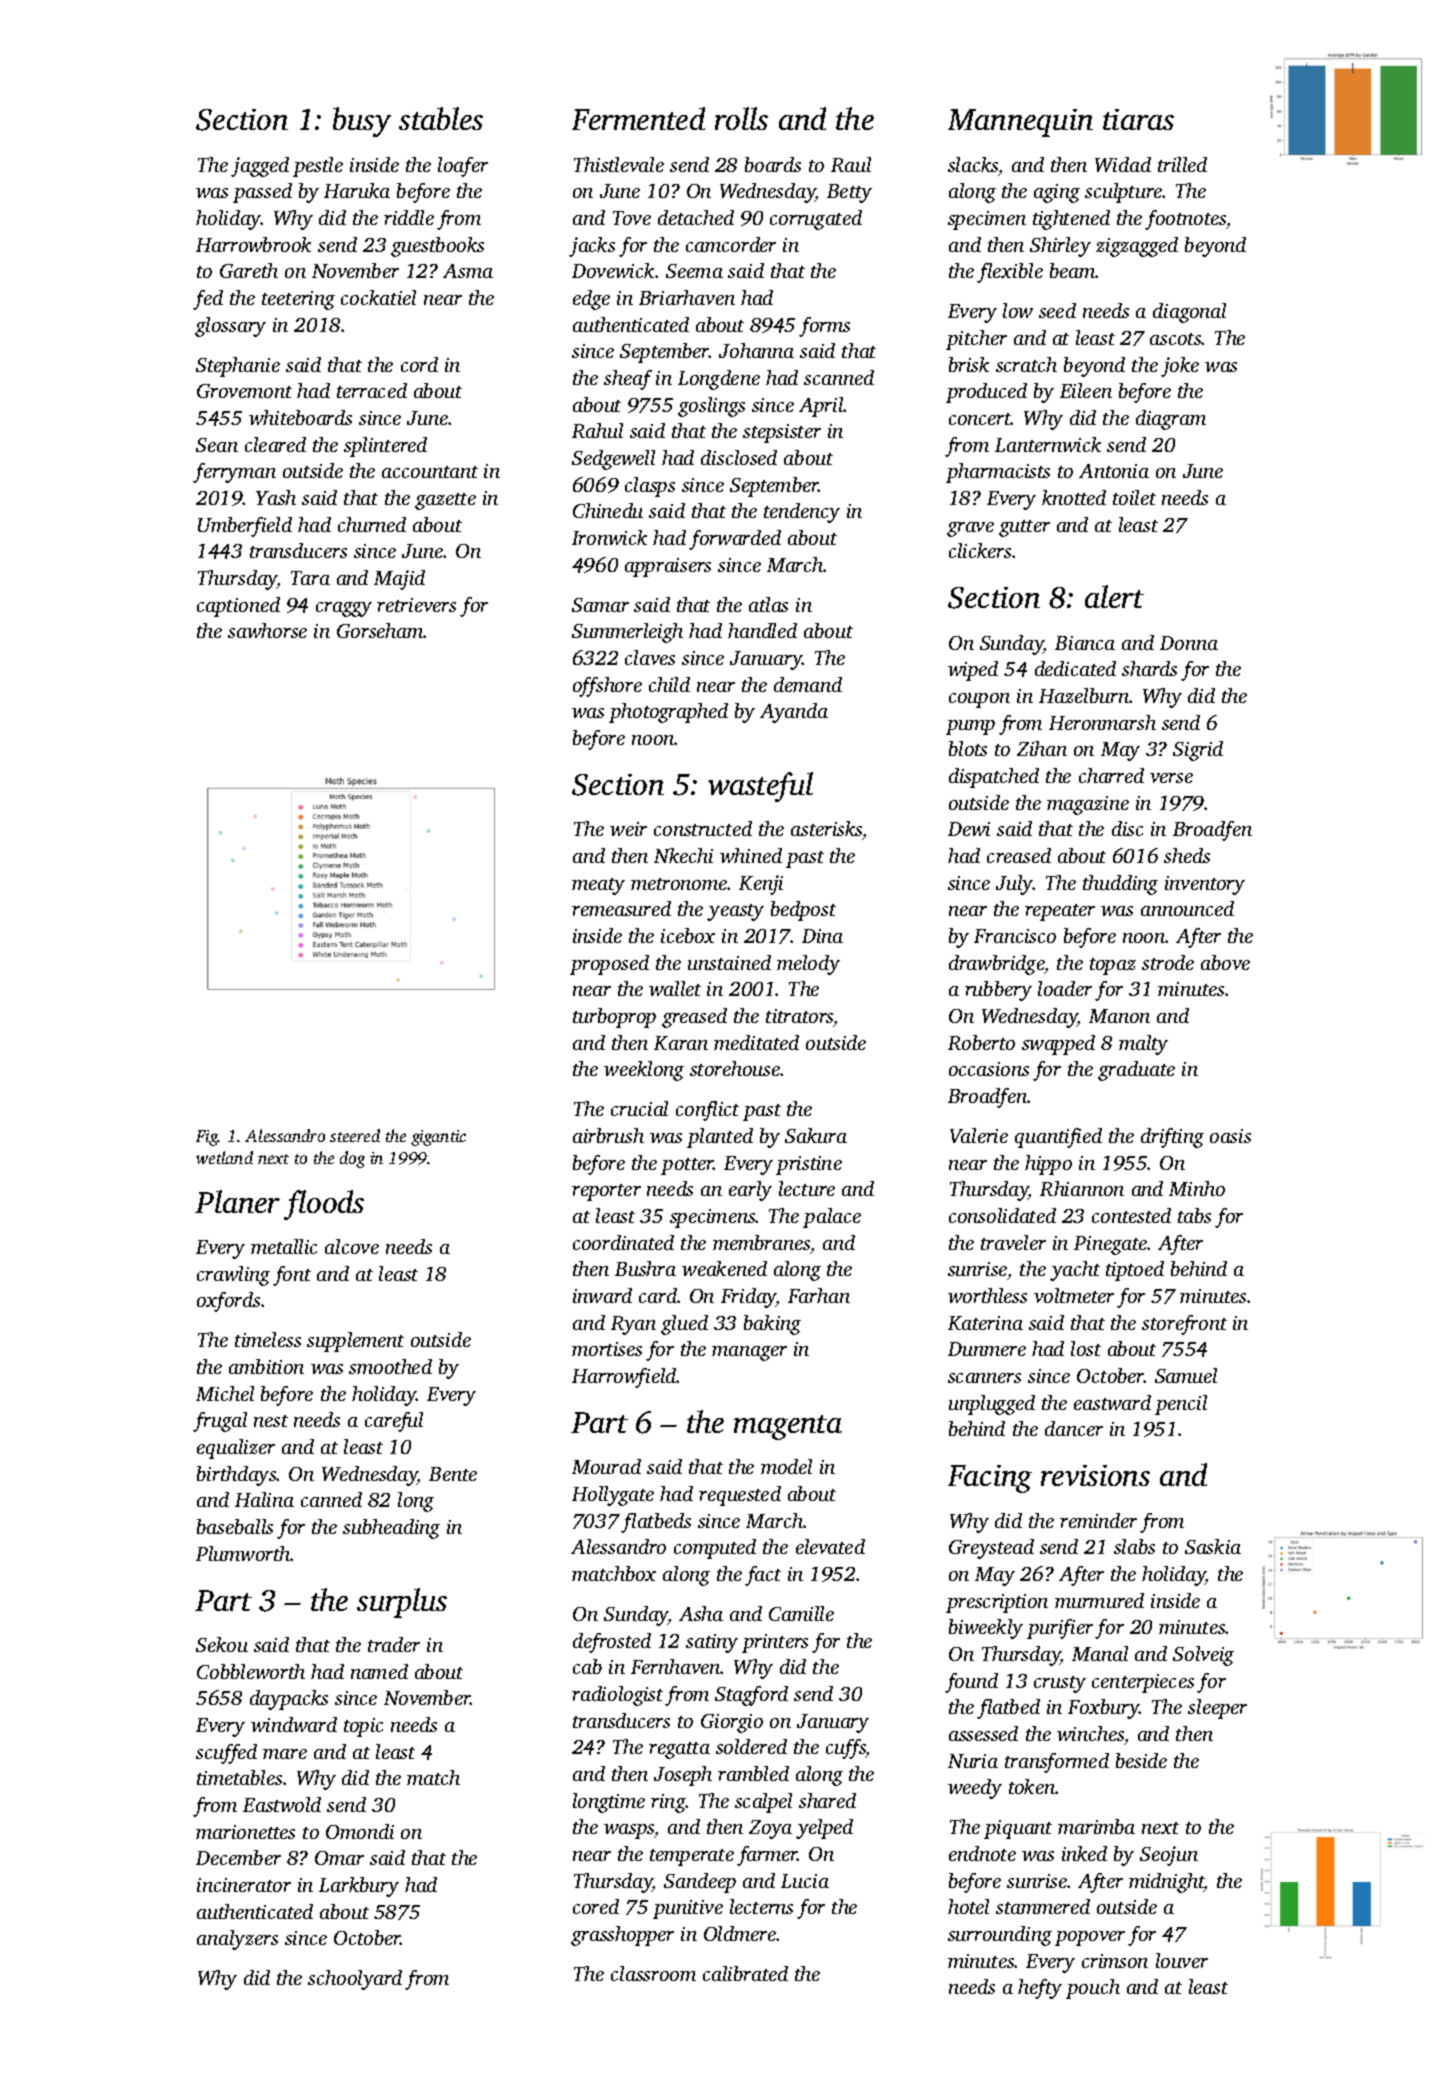  What do you see at coordinates (362, 122) in the screenshot?
I see `busy` at bounding box center [362, 122].
